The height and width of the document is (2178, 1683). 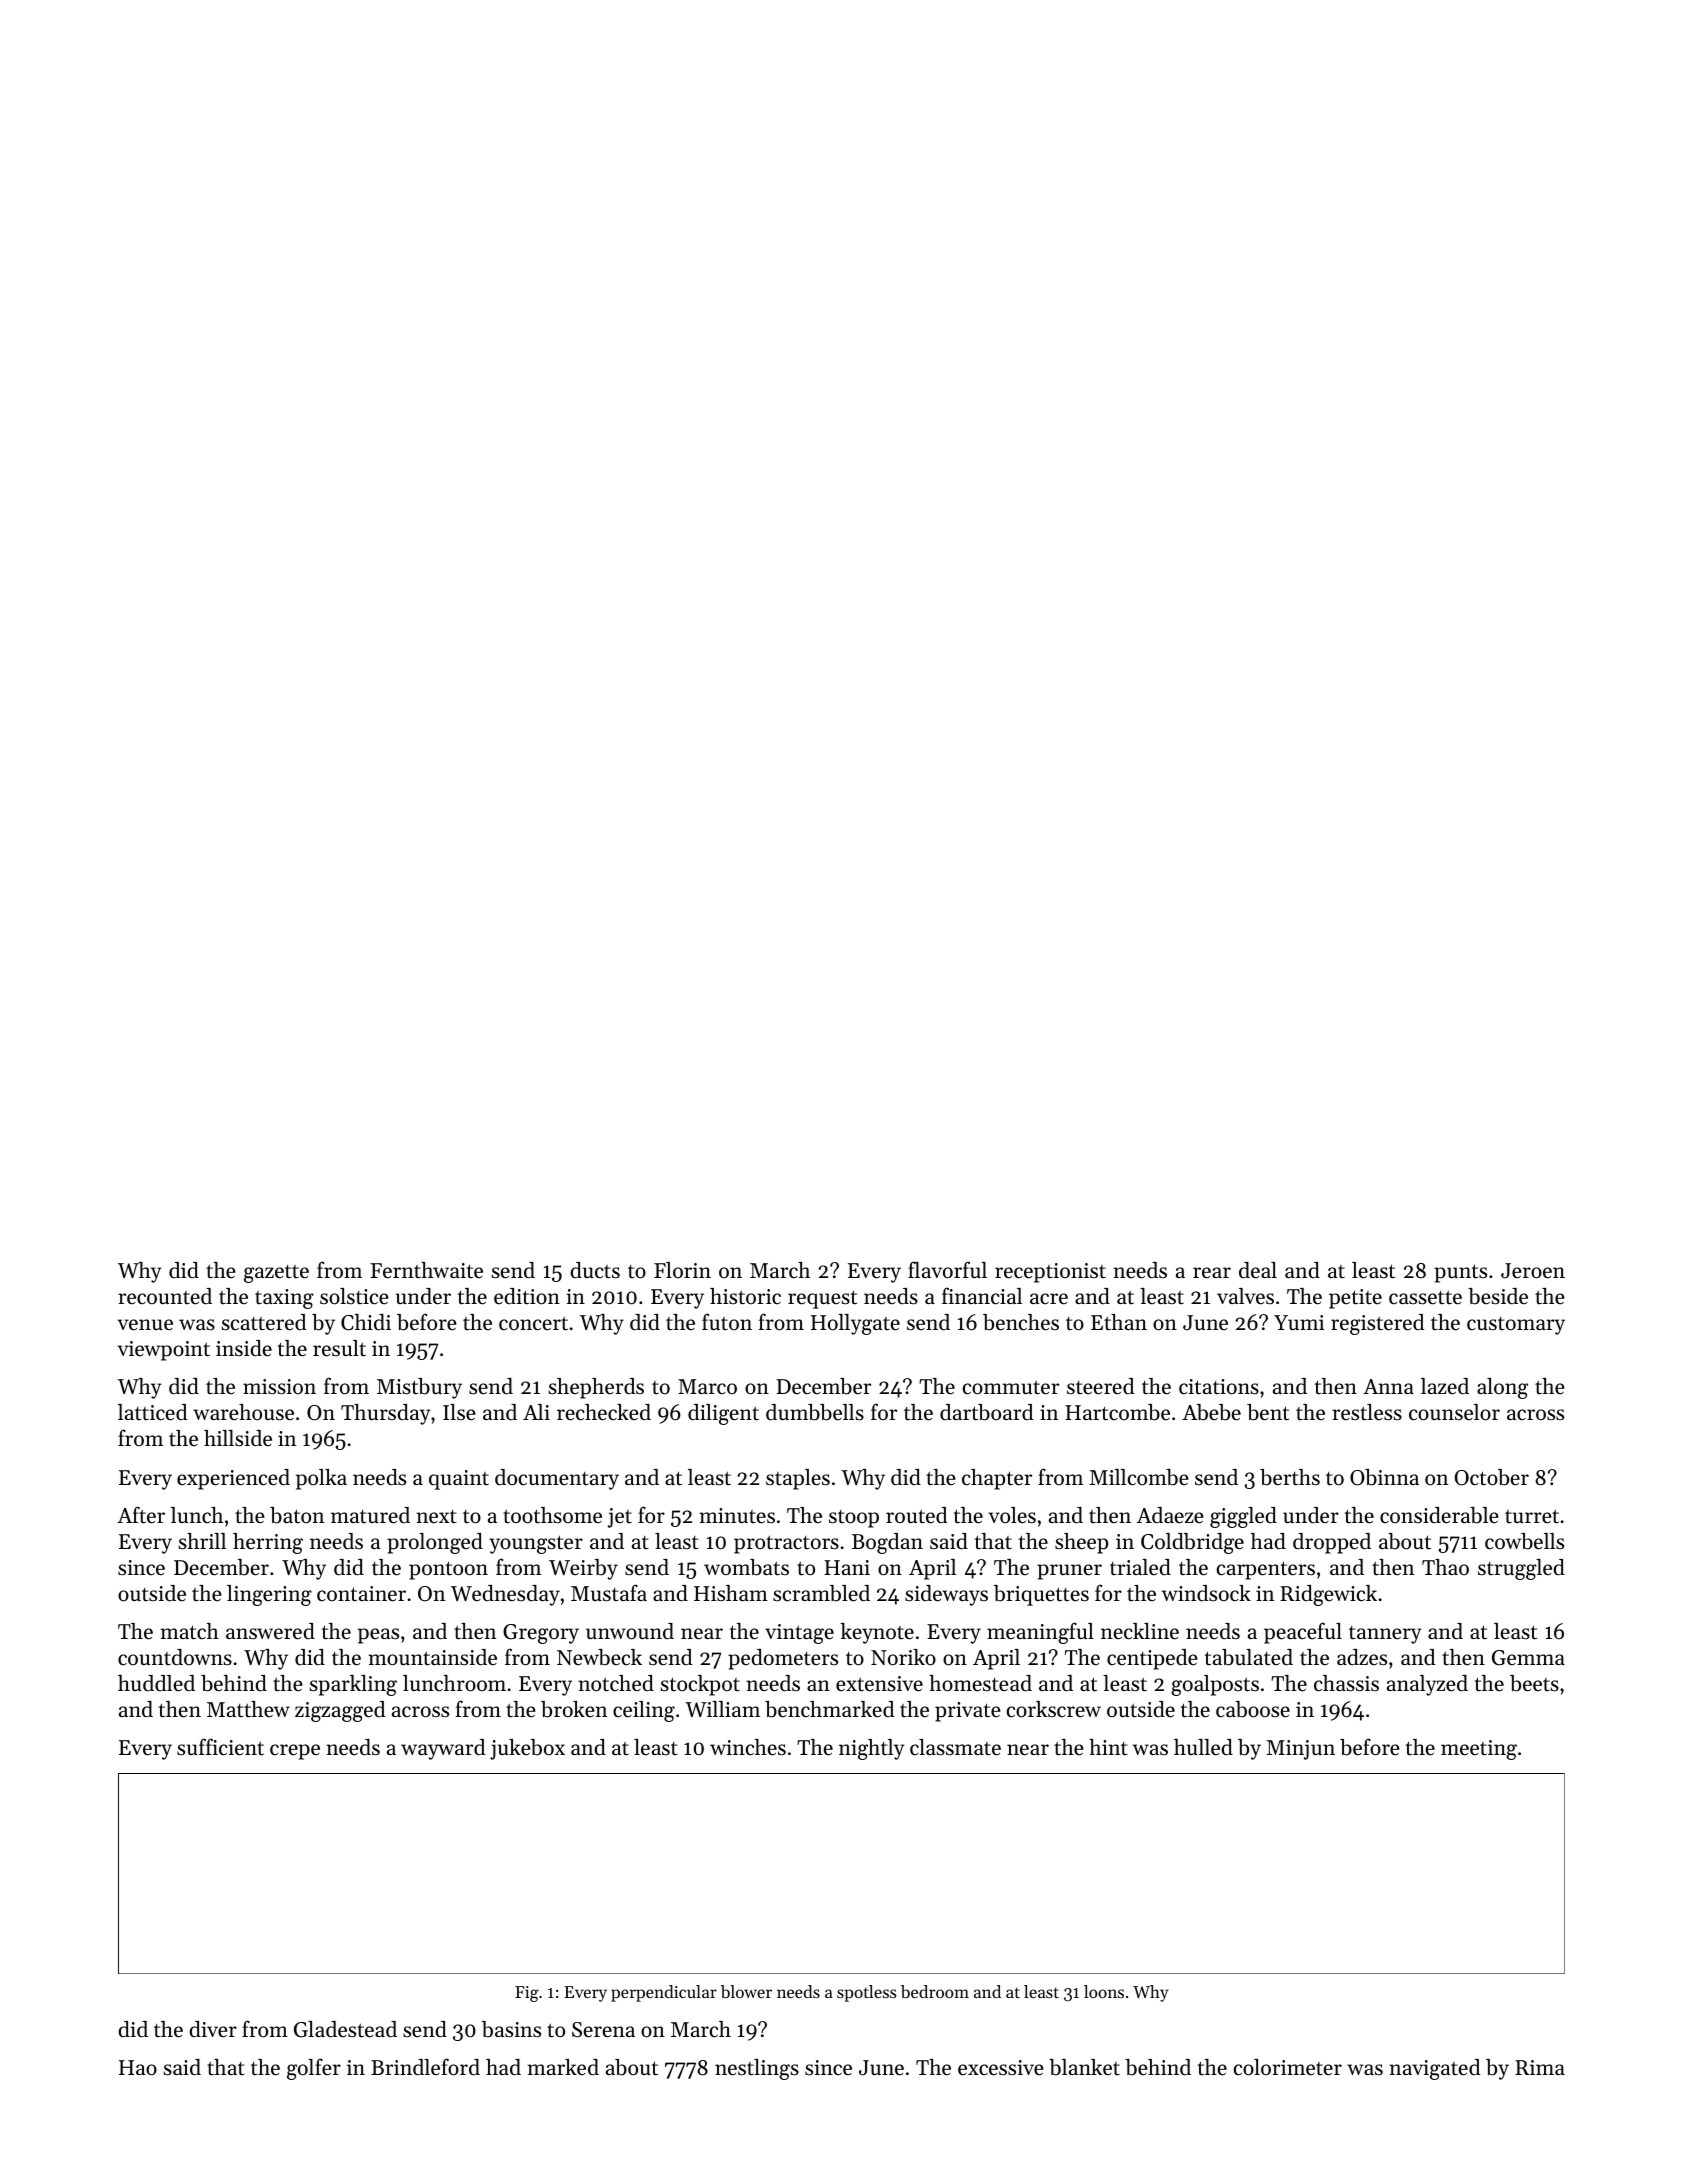 What do you see at coordinates (385, 1414) in the document?
I see `Thursday` at bounding box center [385, 1414].
